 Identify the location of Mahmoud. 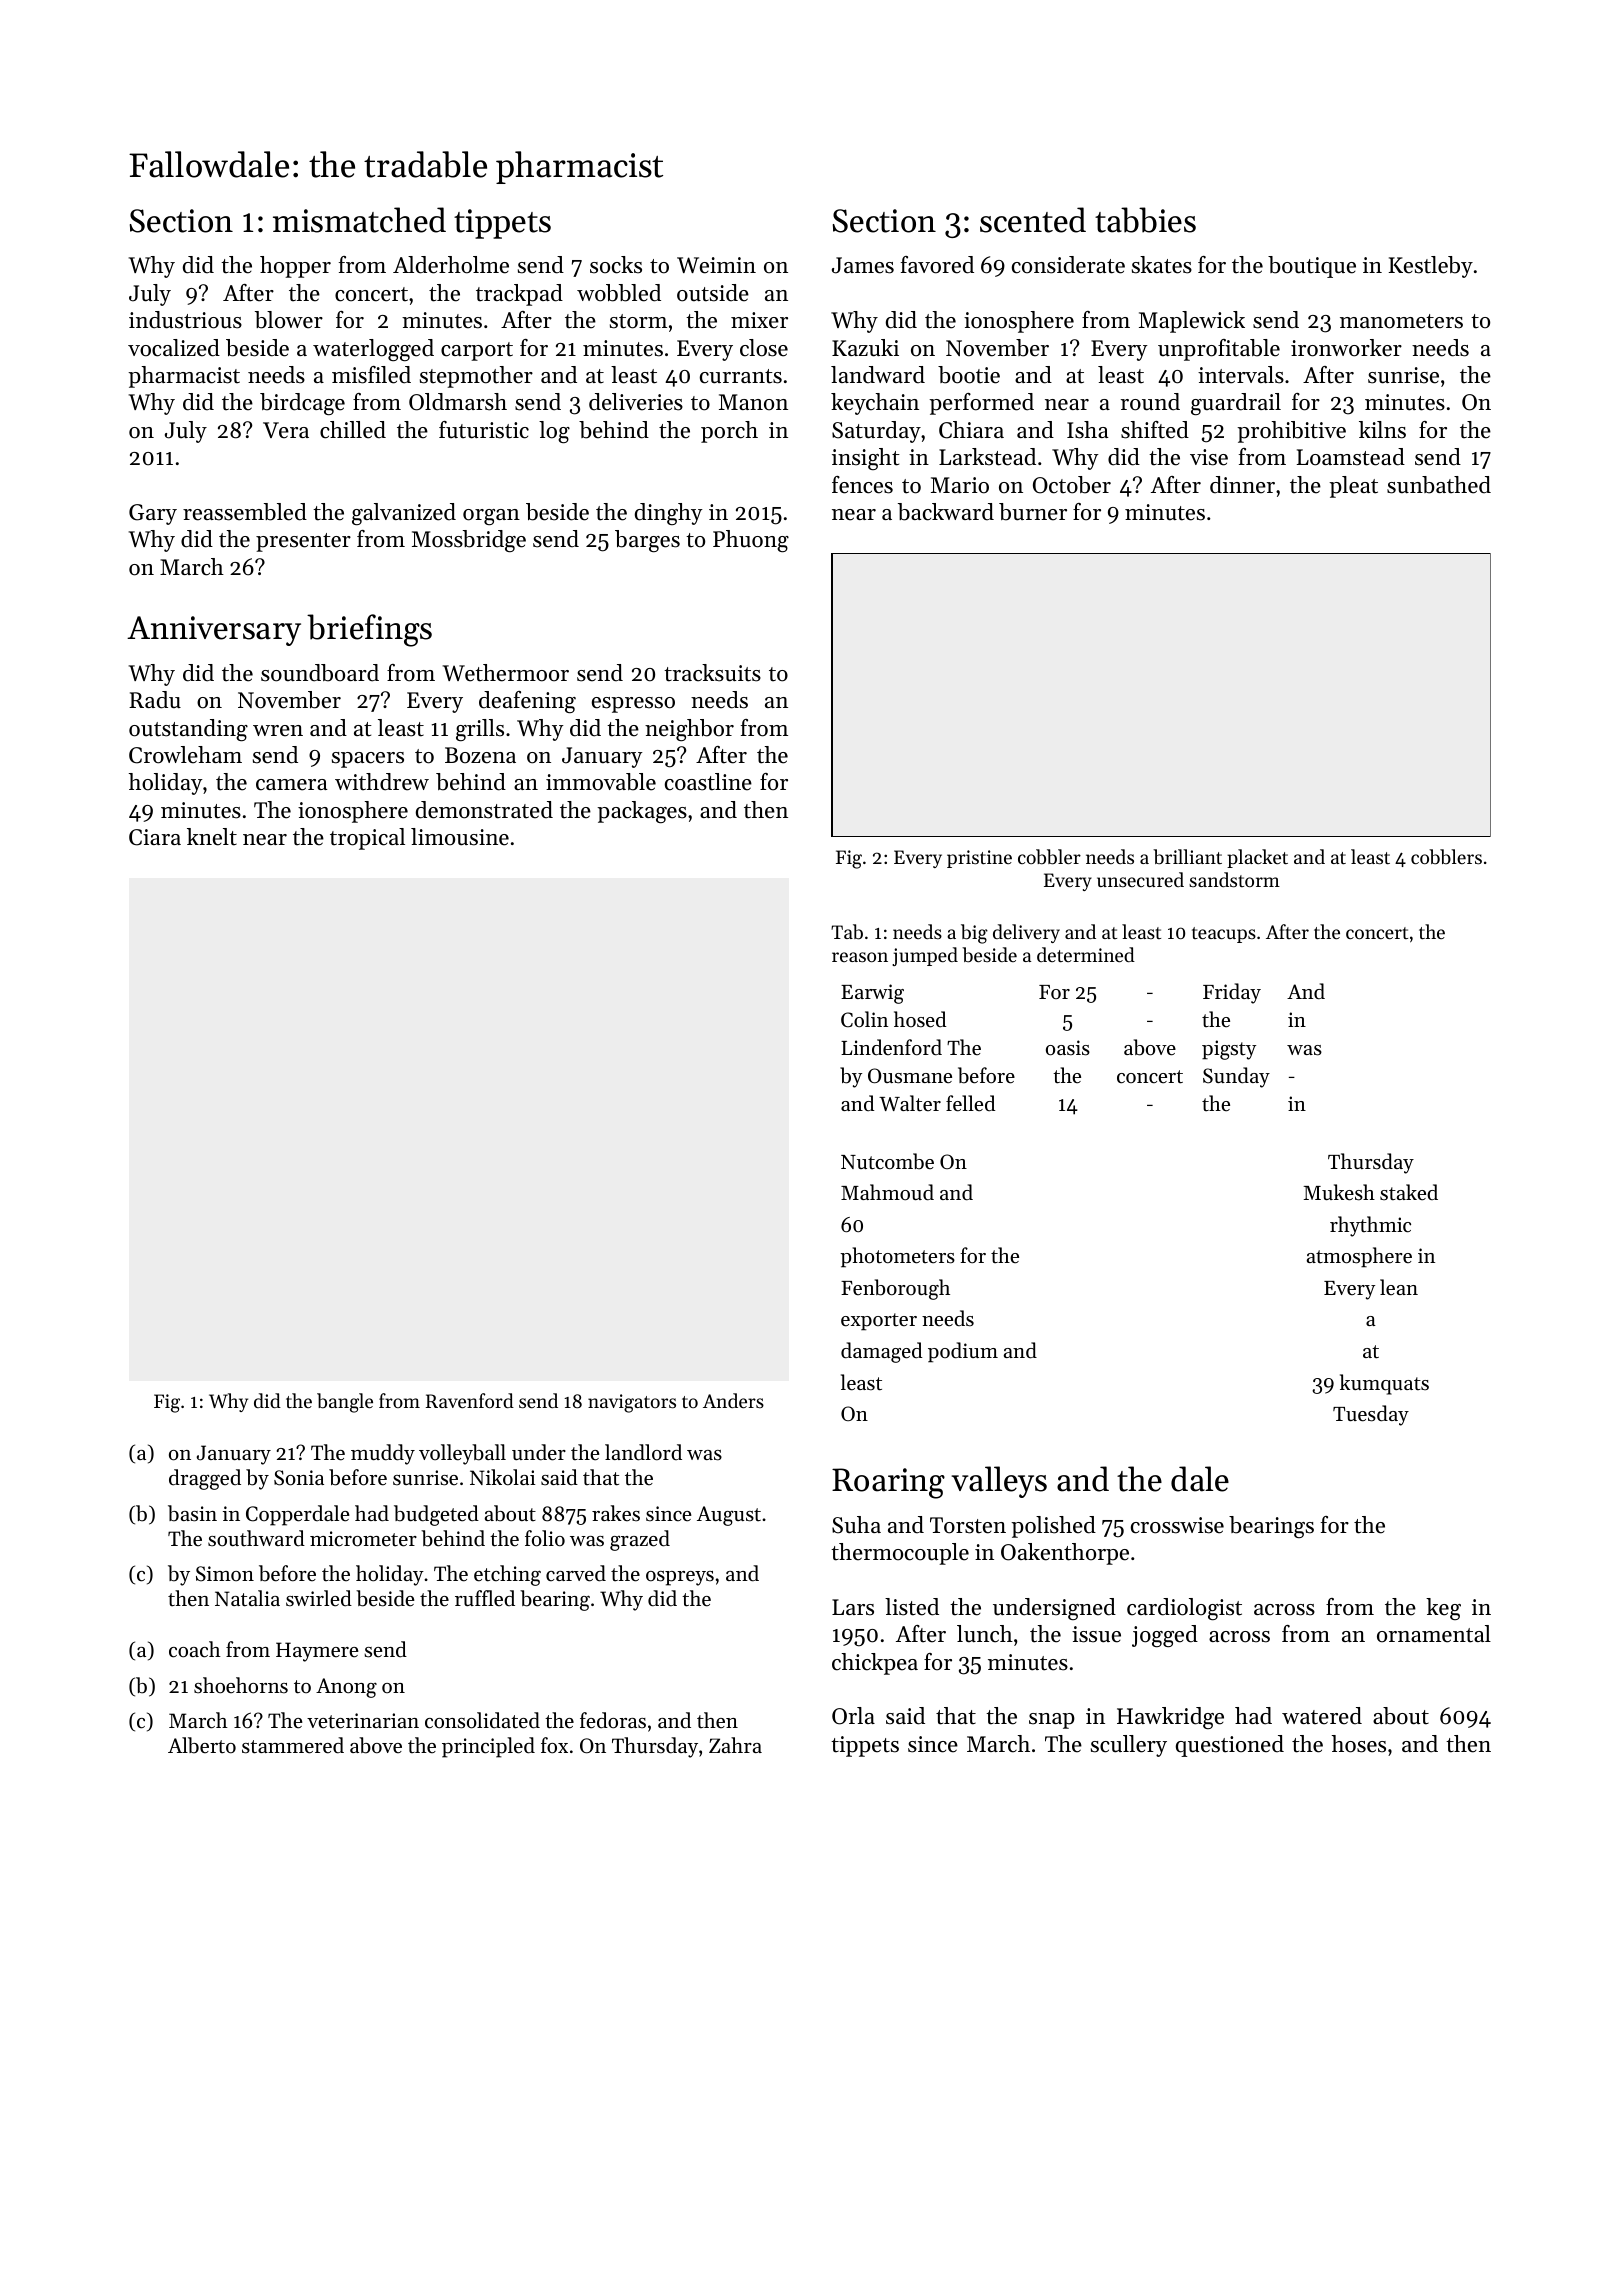
(887, 1192).
